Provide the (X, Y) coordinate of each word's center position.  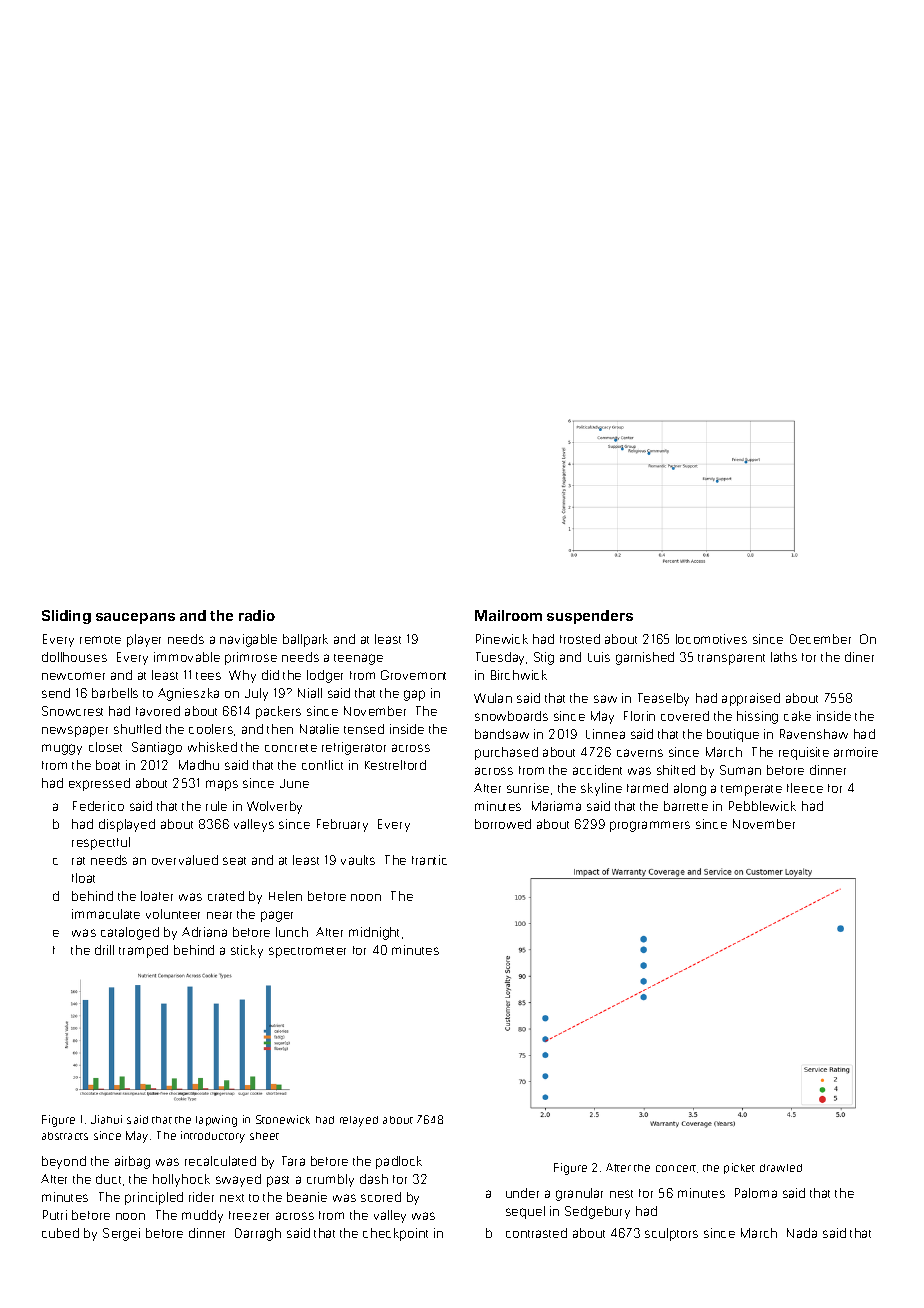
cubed (60, 1233)
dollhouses (74, 657)
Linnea (605, 734)
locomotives (711, 639)
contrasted (536, 1233)
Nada (802, 1233)
